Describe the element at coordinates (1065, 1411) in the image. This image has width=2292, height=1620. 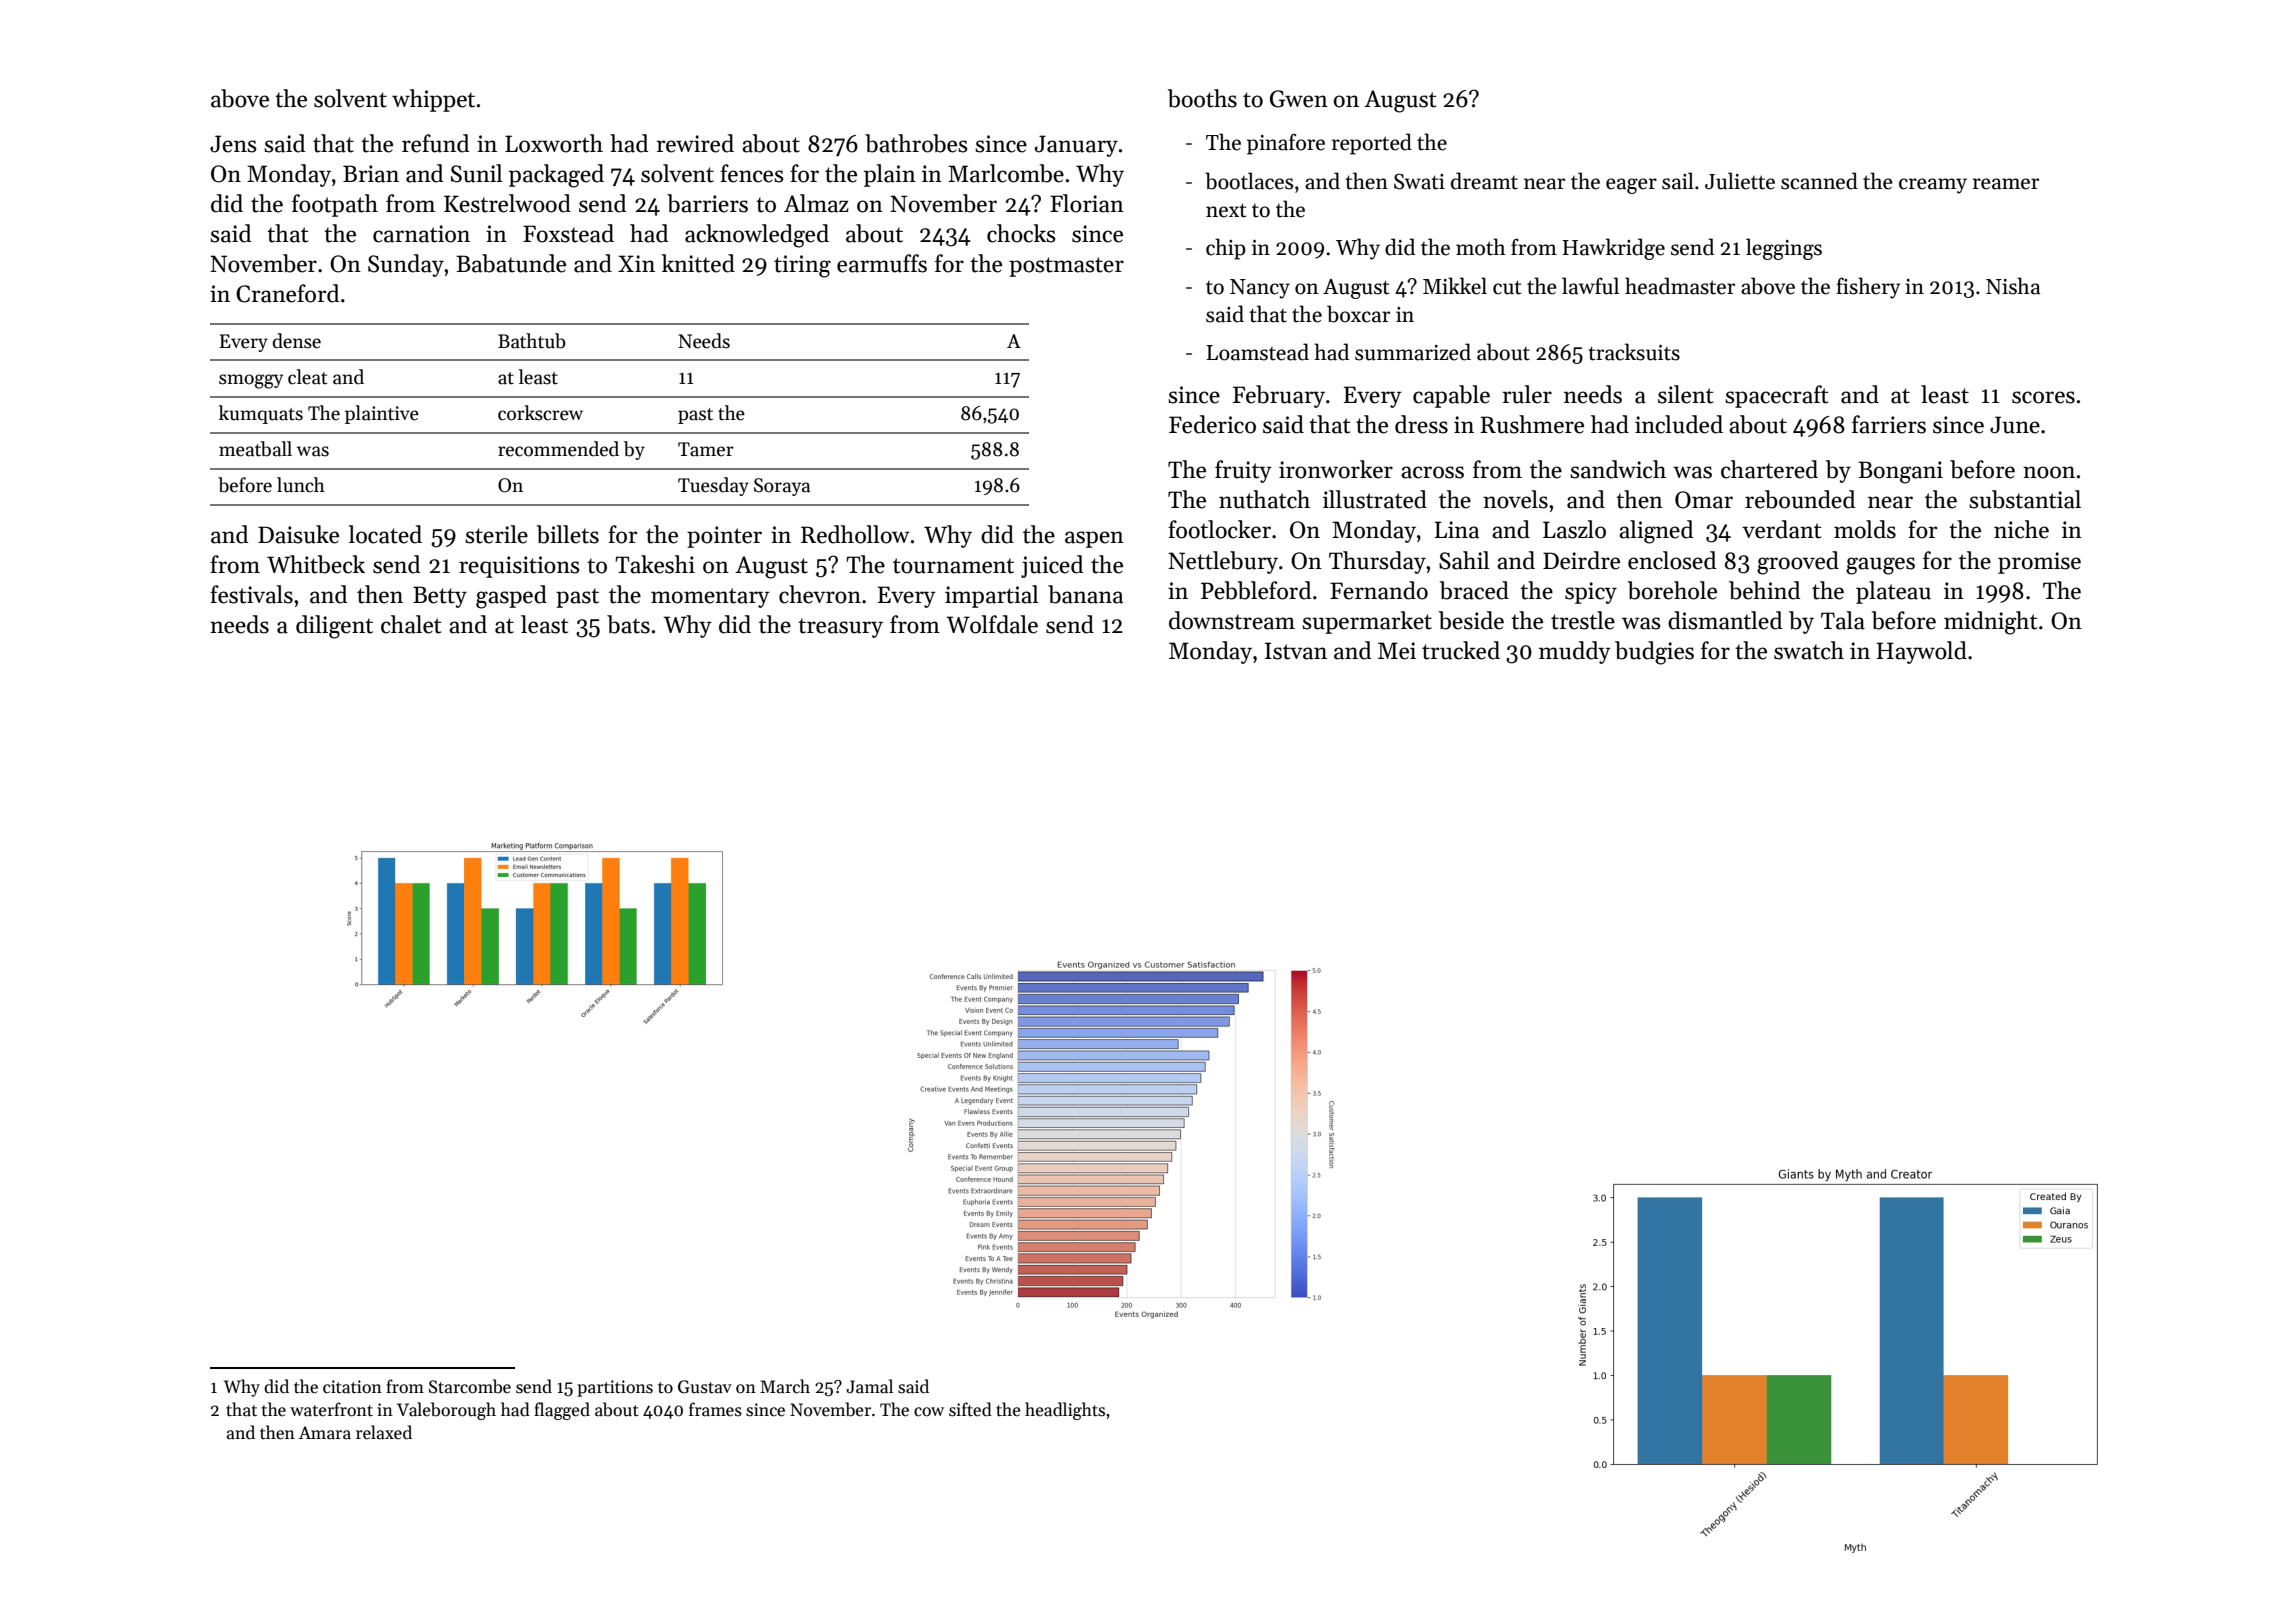
I see `headlights` at that location.
